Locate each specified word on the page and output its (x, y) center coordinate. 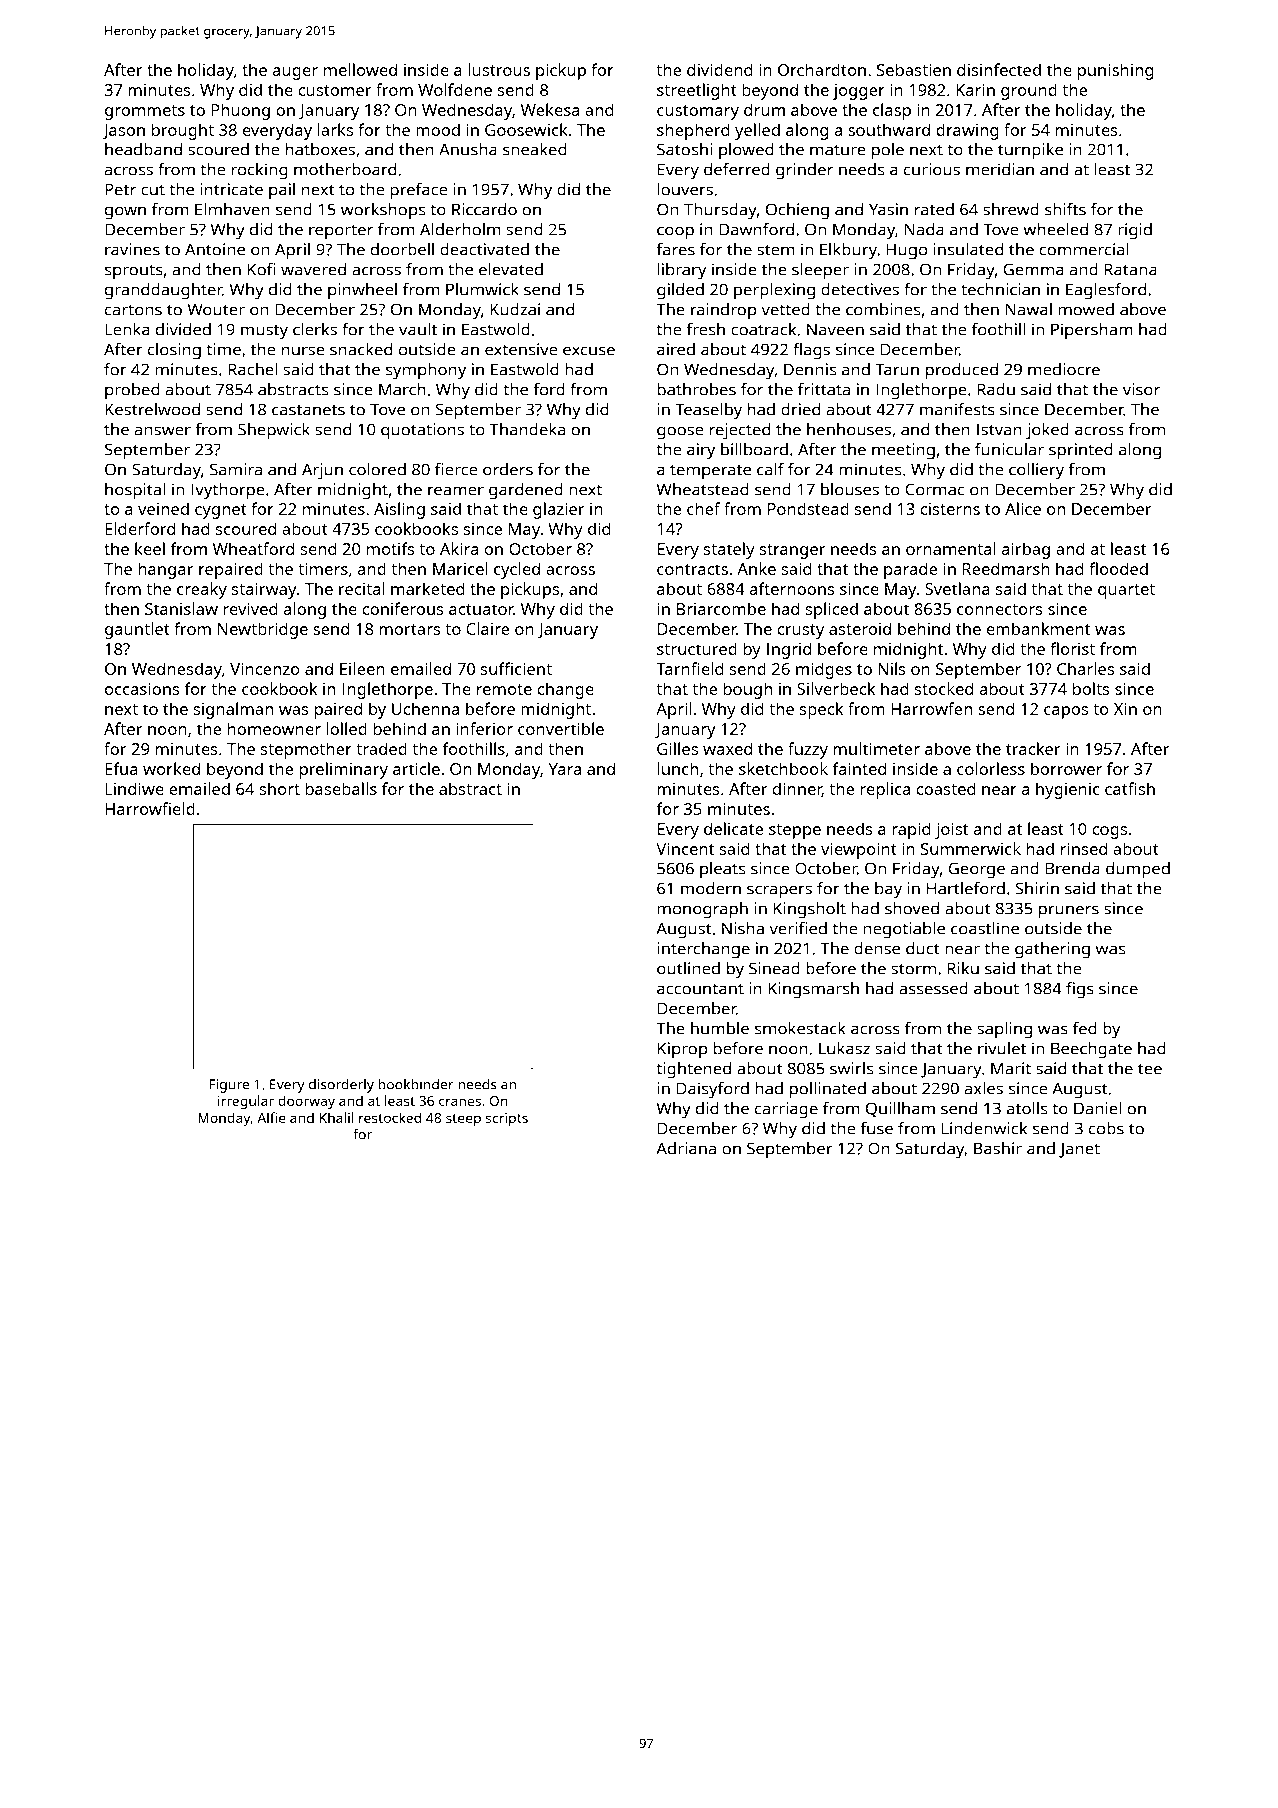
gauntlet (137, 630)
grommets (145, 112)
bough (747, 690)
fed (1085, 1028)
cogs (1109, 832)
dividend (720, 69)
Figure (229, 1086)
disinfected (999, 69)
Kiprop (682, 1050)
